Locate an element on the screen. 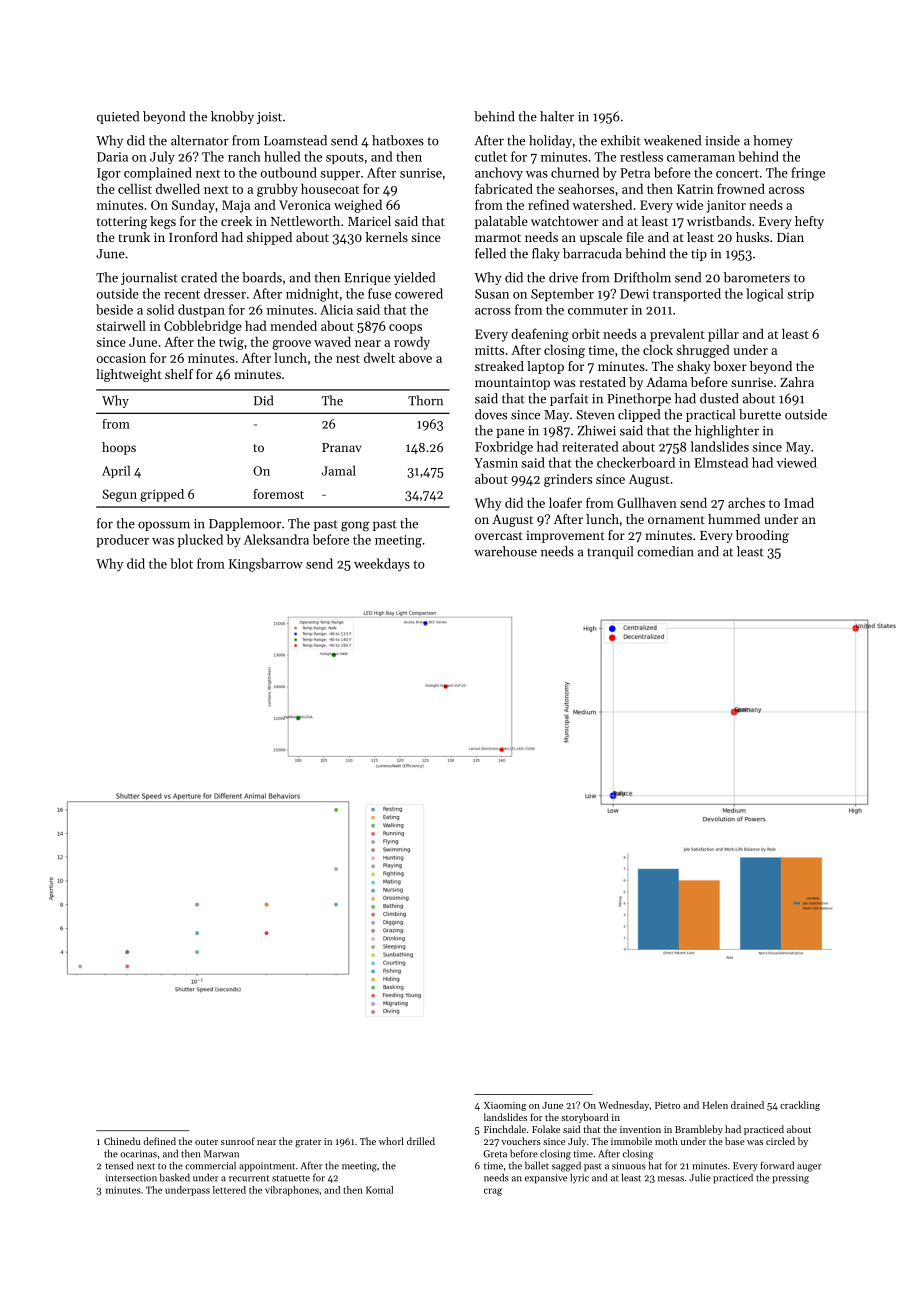  Pranav is located at coordinates (342, 447).
